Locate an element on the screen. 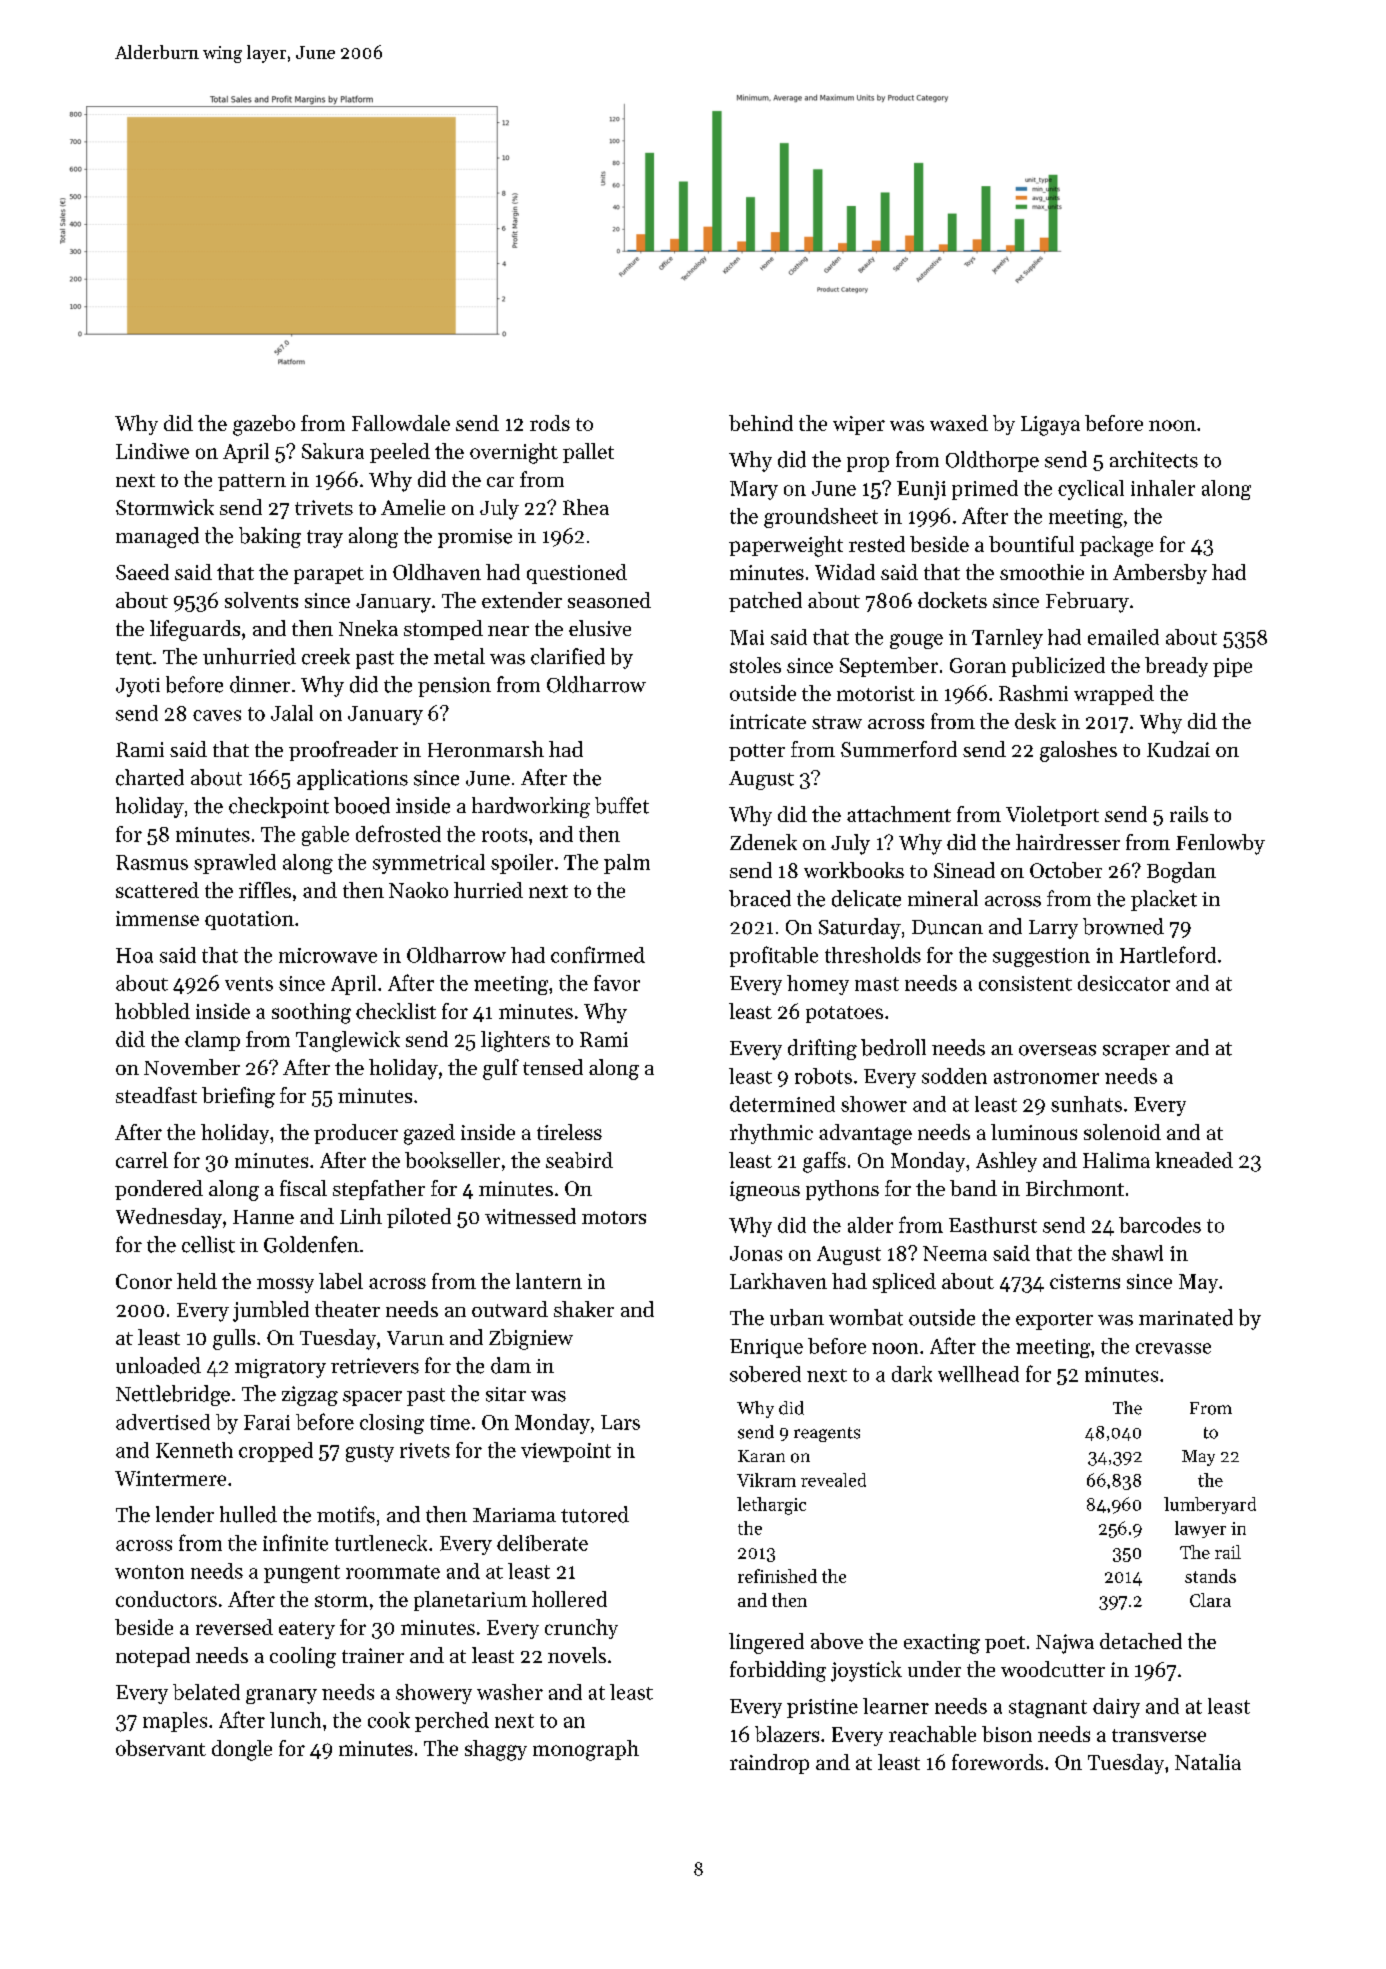 Image resolution: width=1386 pixels, height=1969 pixels. Natalia is located at coordinates (1208, 1762).
